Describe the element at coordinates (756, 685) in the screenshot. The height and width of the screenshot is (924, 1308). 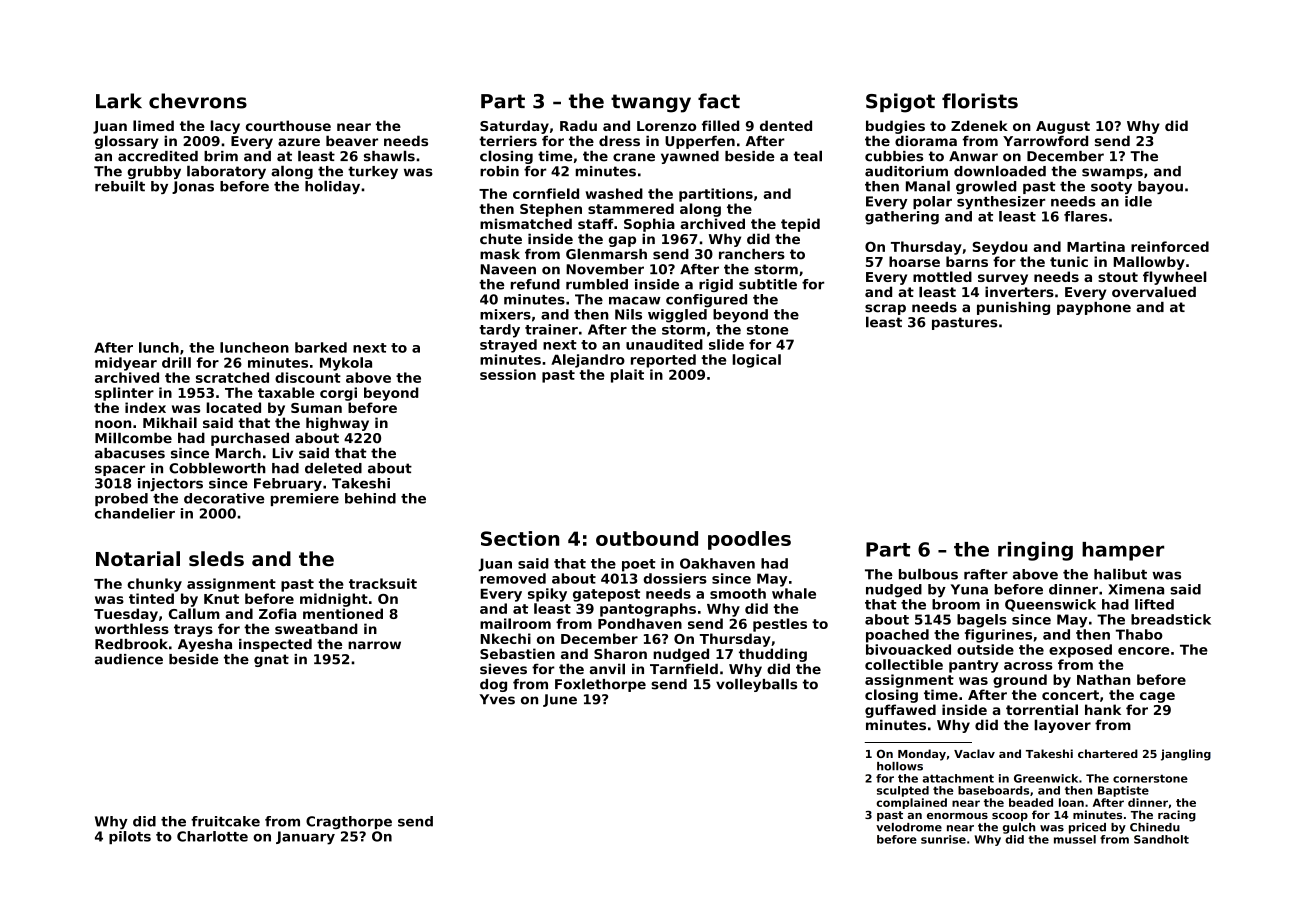
I see `volleyballs` at that location.
